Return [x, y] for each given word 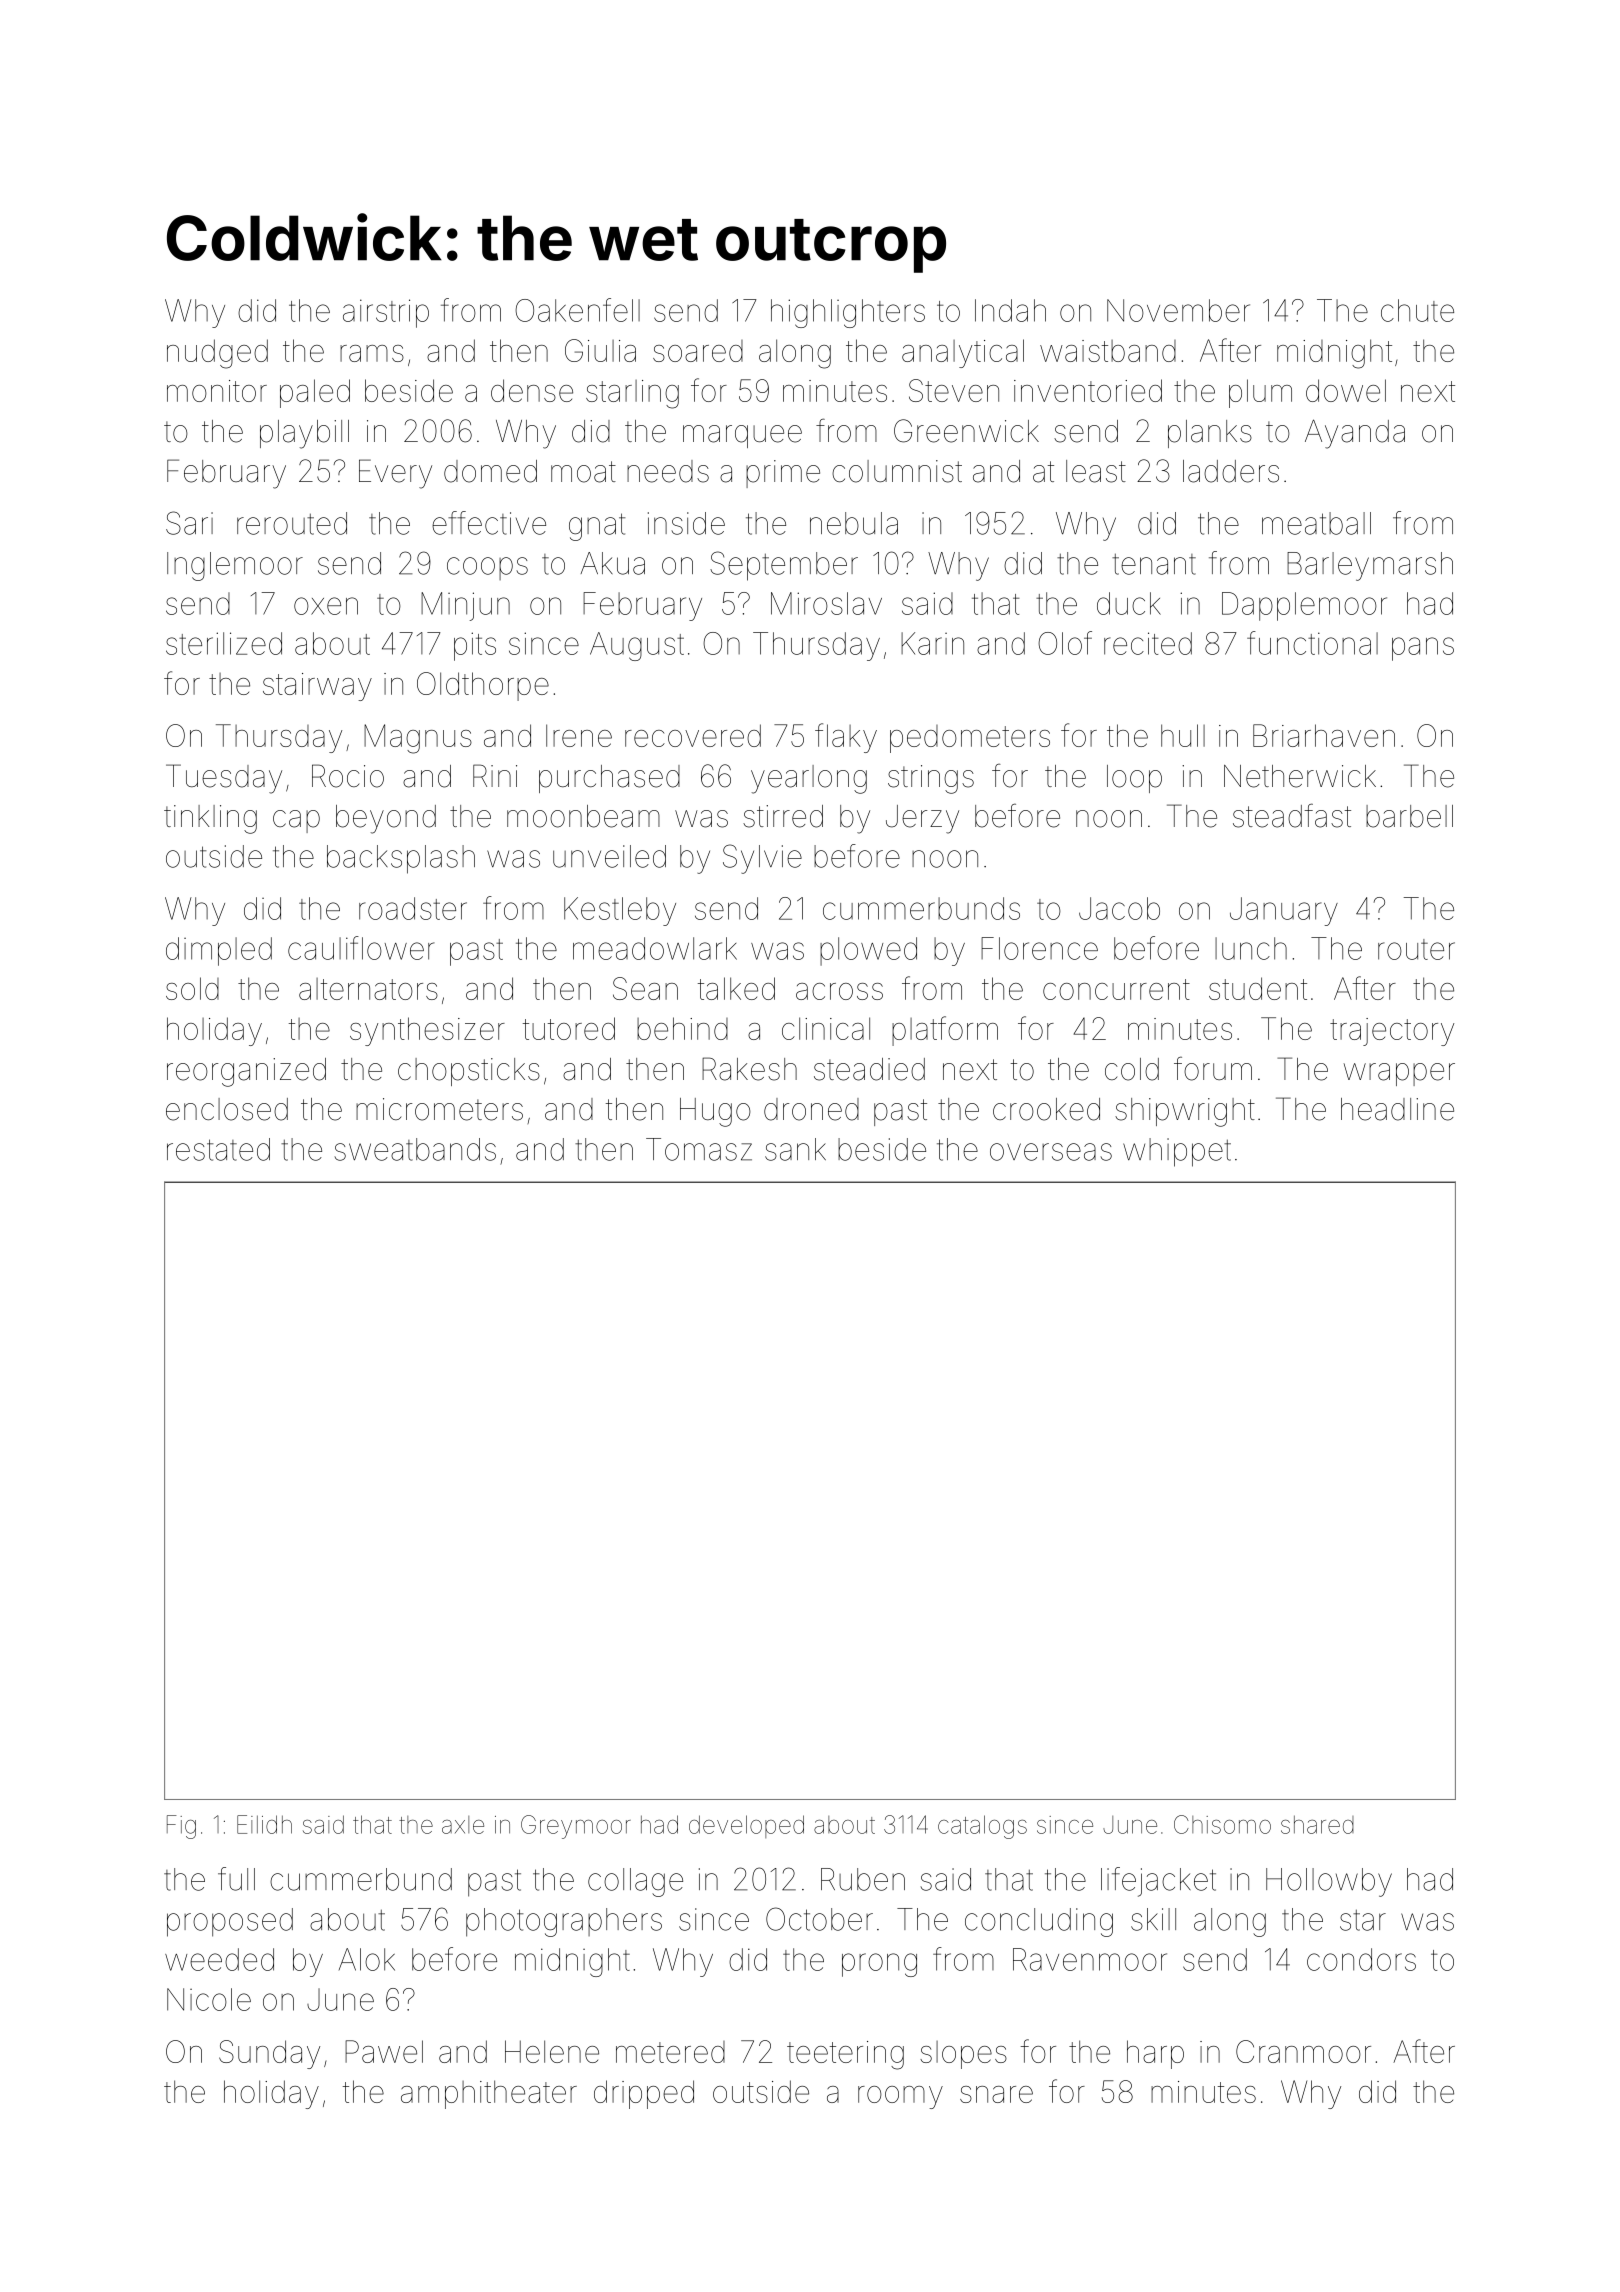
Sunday [269, 2054]
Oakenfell [577, 310]
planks [1210, 434]
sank [795, 1149]
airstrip [386, 313]
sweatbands [415, 1149]
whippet [1177, 1152]
